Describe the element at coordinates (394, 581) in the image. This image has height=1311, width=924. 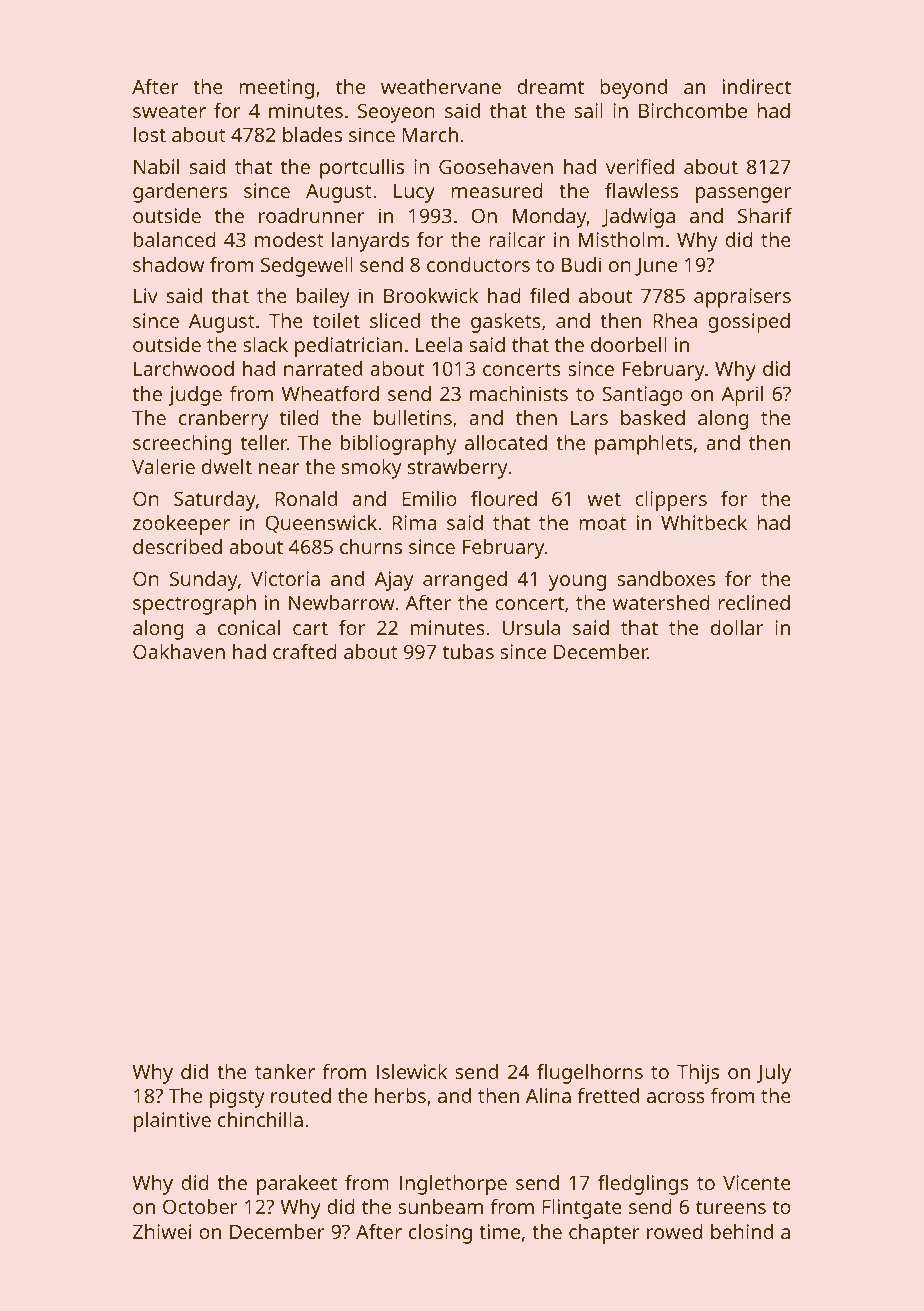
I see `Ajay` at that location.
